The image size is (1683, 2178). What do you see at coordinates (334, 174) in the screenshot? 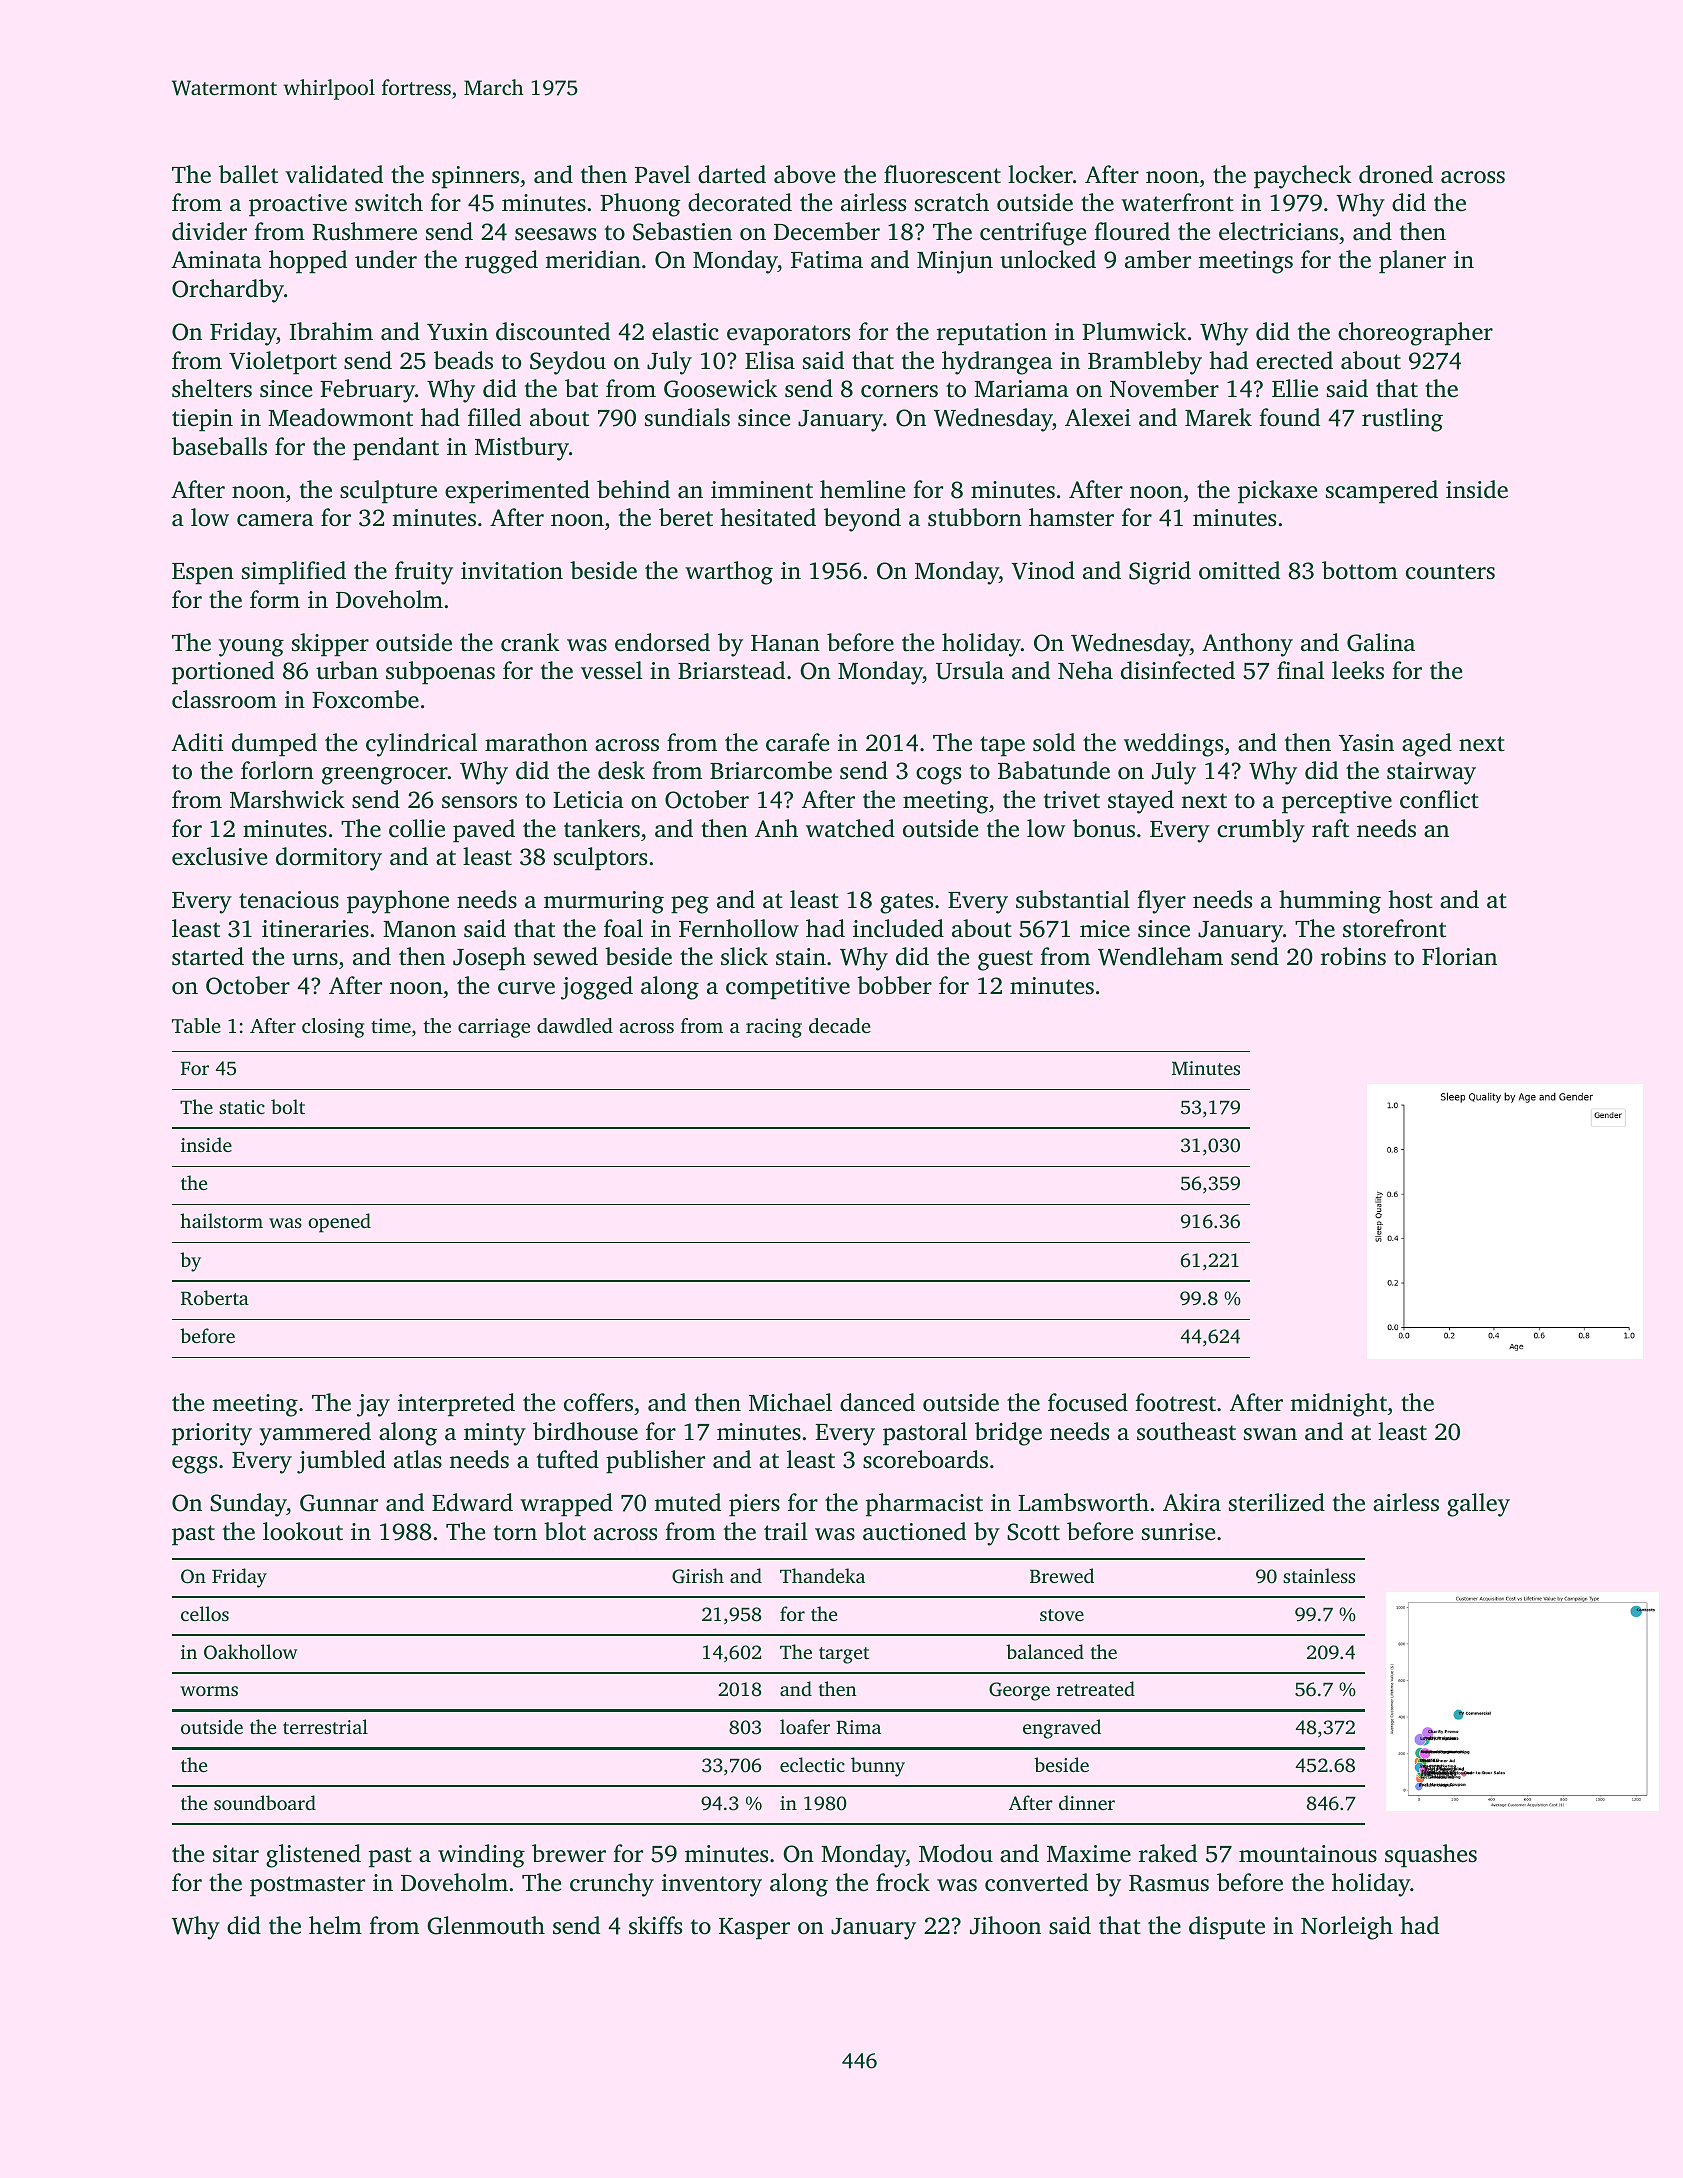
I see `validated` at bounding box center [334, 174].
